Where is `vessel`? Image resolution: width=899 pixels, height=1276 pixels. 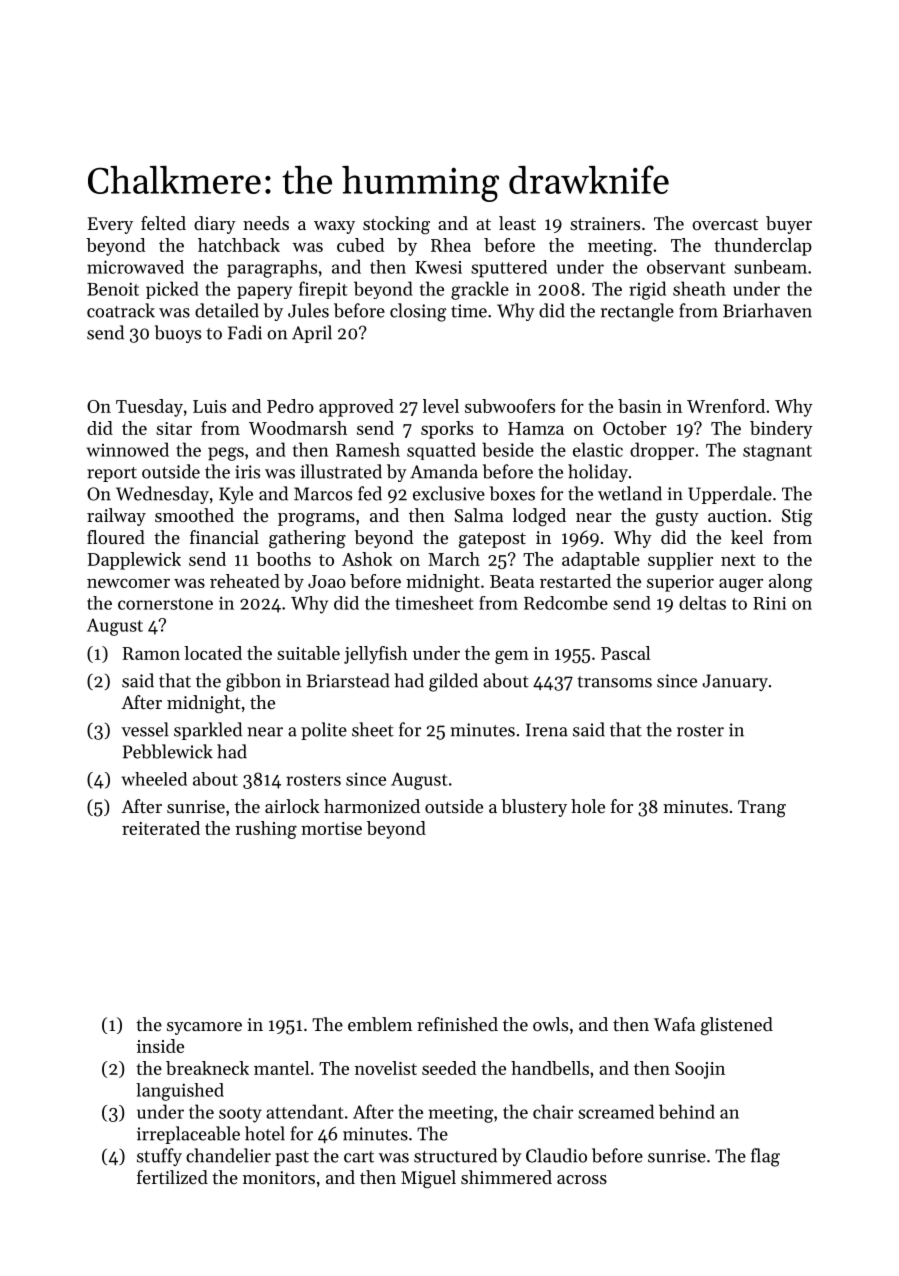 vessel is located at coordinates (145, 729).
